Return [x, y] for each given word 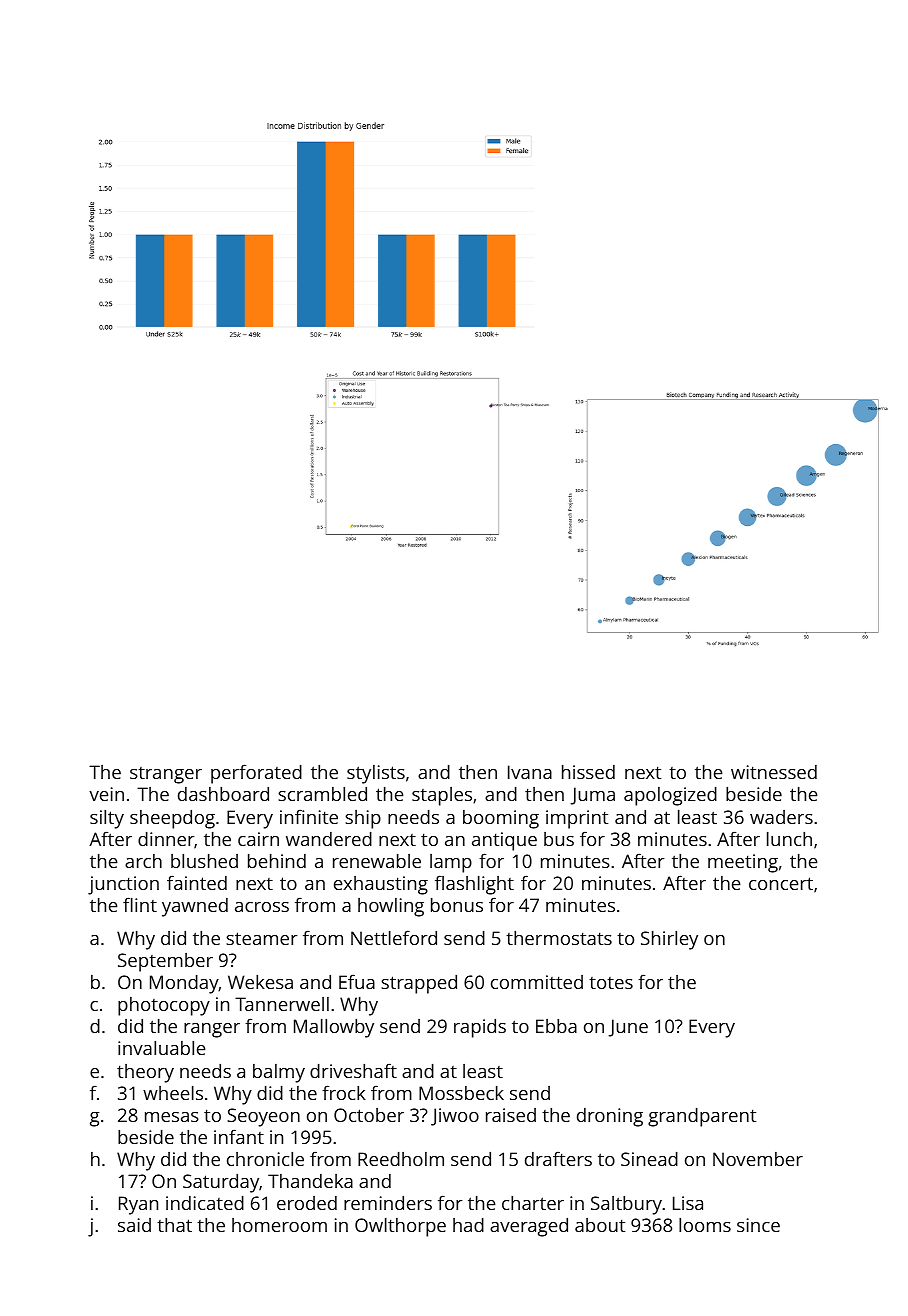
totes [611, 983]
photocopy [164, 1006]
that [174, 1225]
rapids [480, 1028]
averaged [529, 1227]
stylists [376, 774]
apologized [670, 796]
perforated [256, 774]
